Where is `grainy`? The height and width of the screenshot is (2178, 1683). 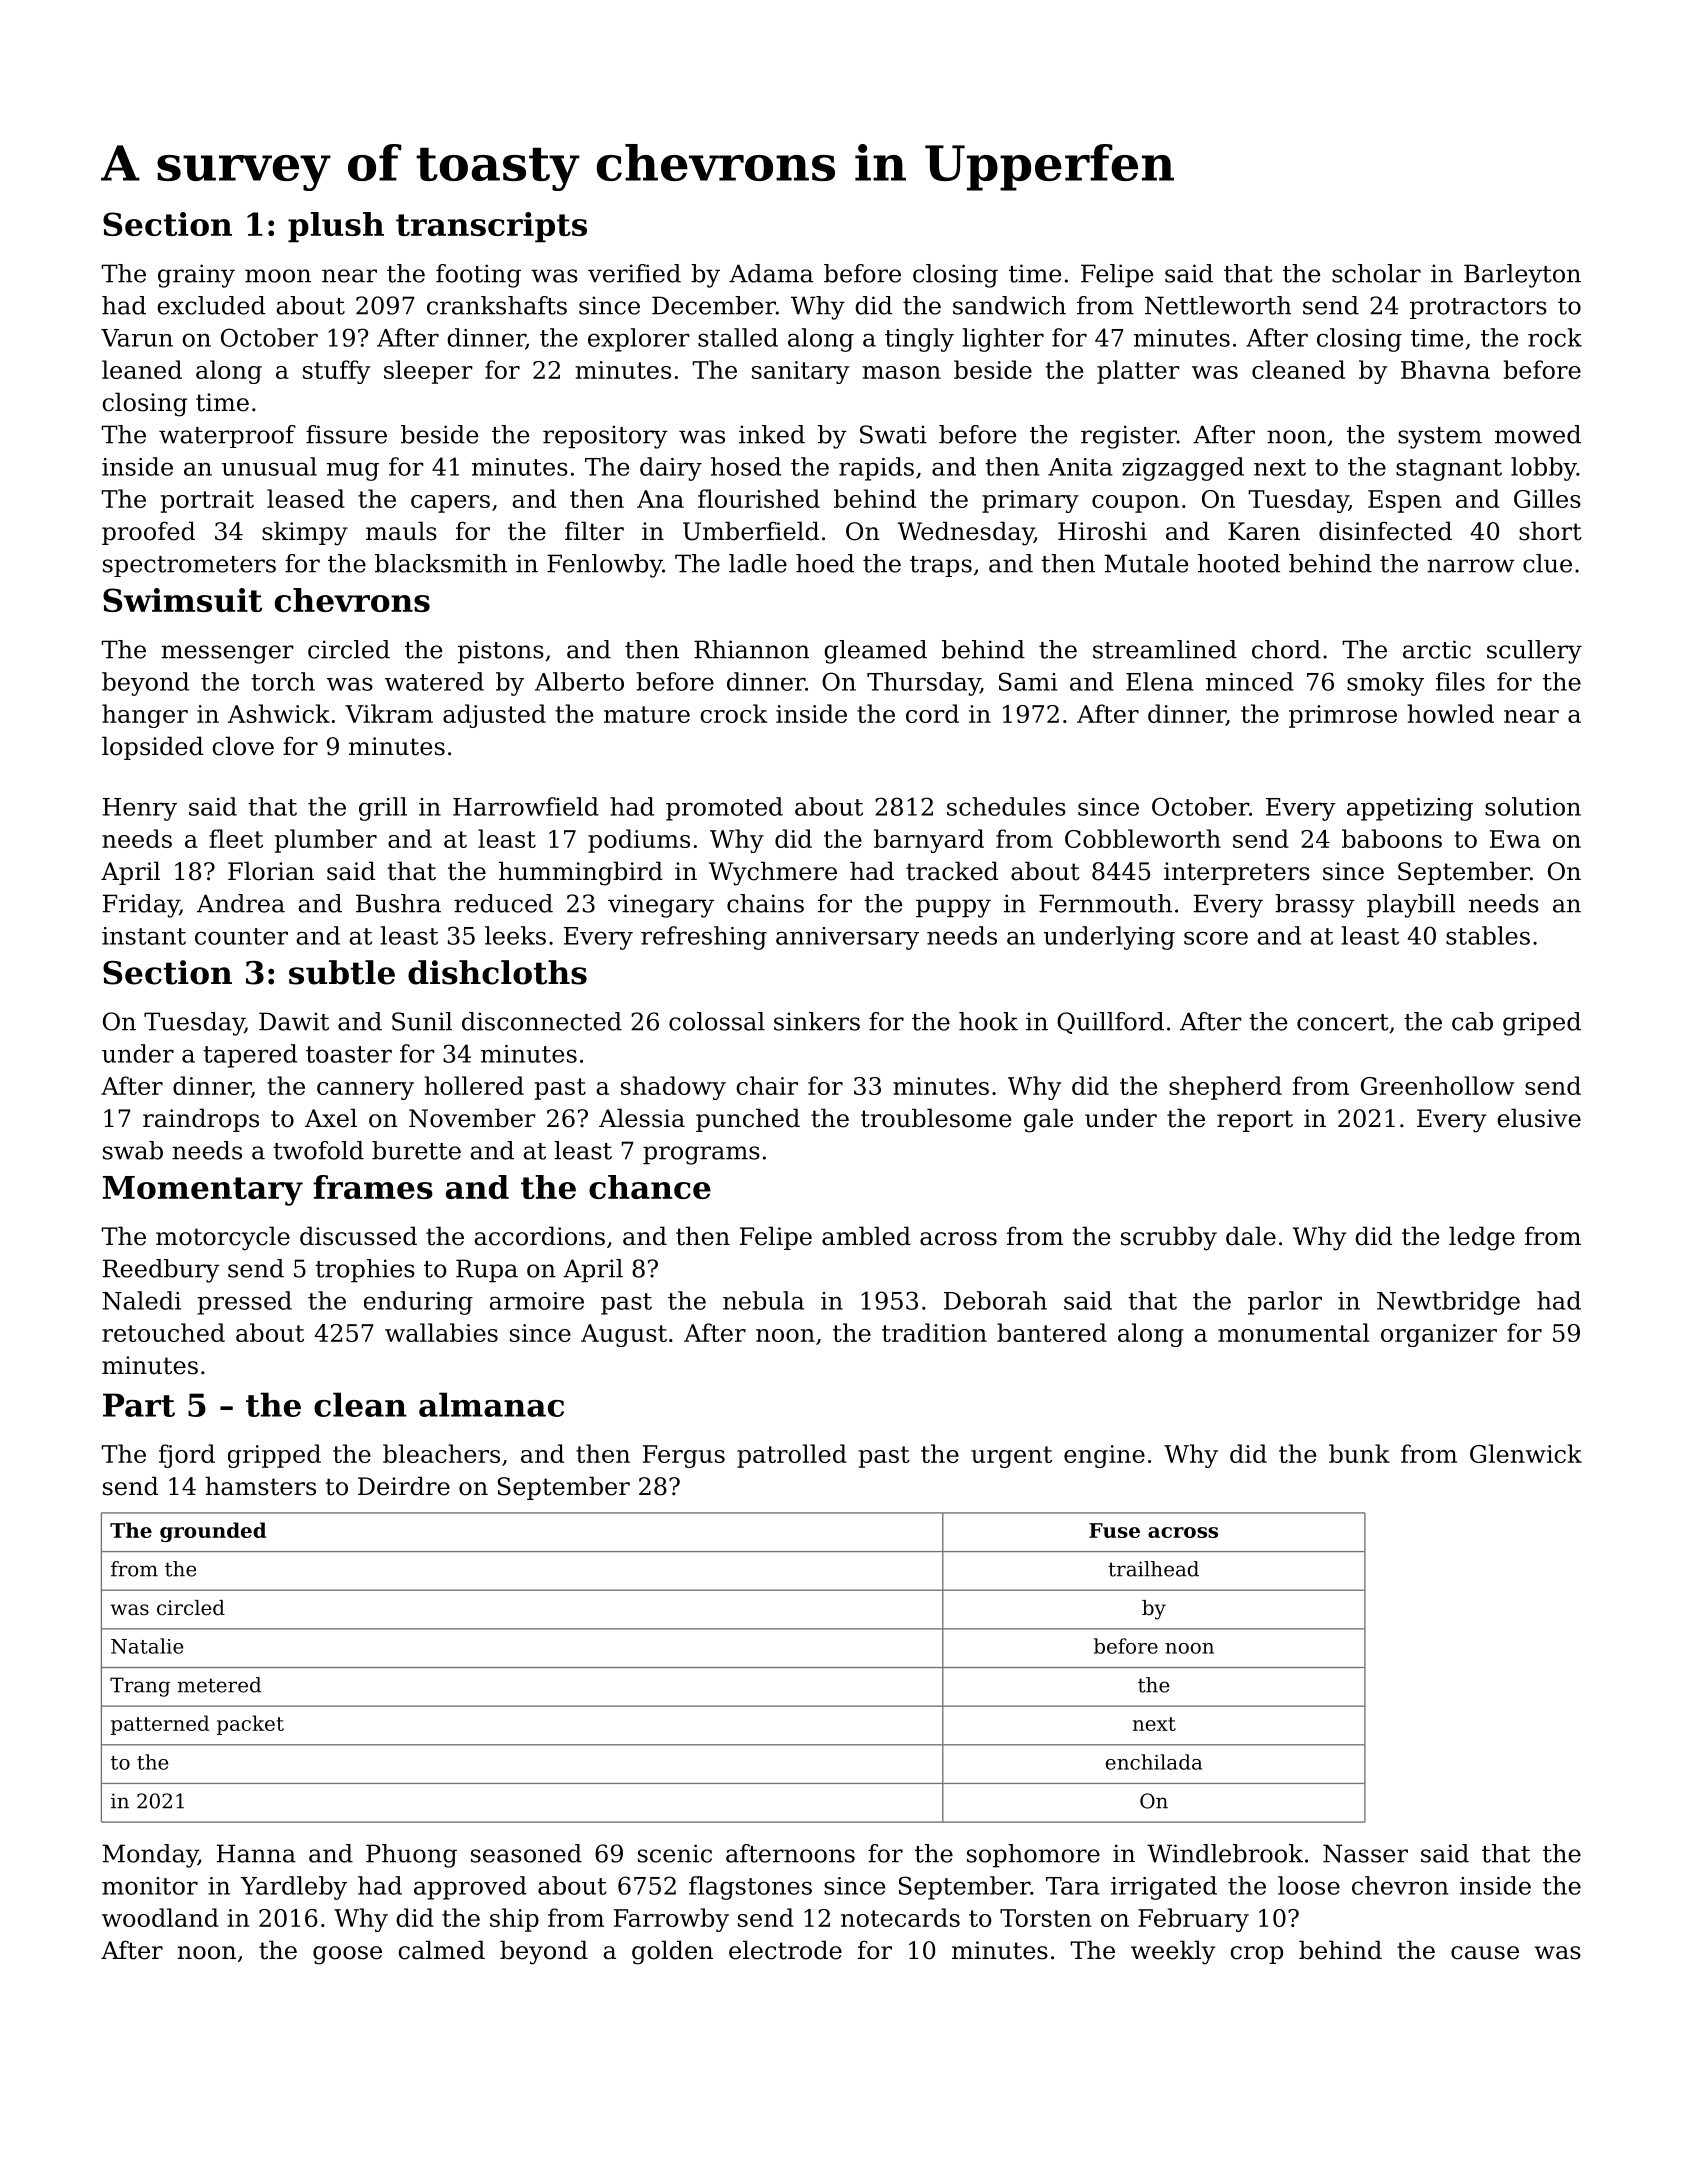 grainy is located at coordinates (196, 276).
